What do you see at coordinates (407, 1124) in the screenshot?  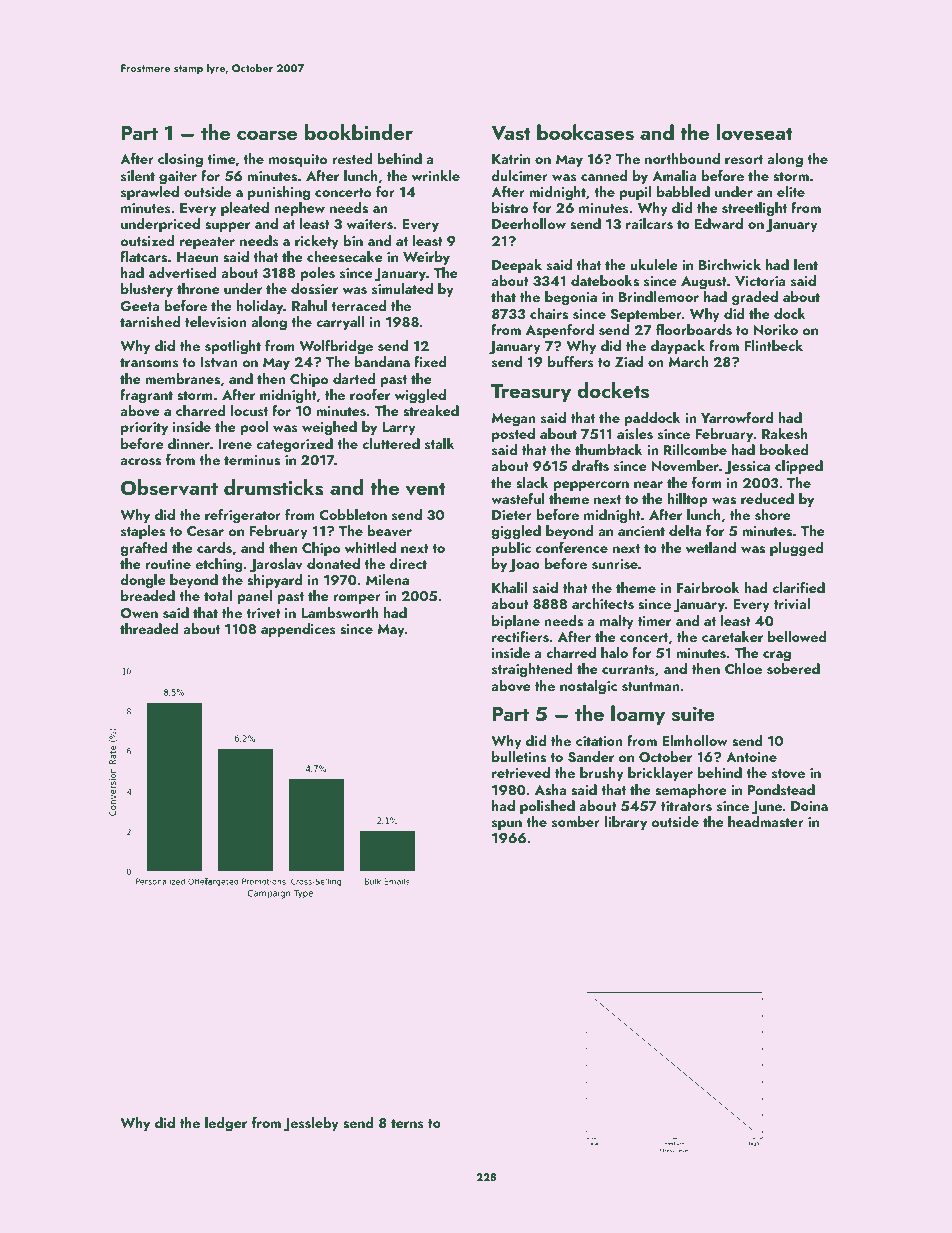 I see `terns` at bounding box center [407, 1124].
